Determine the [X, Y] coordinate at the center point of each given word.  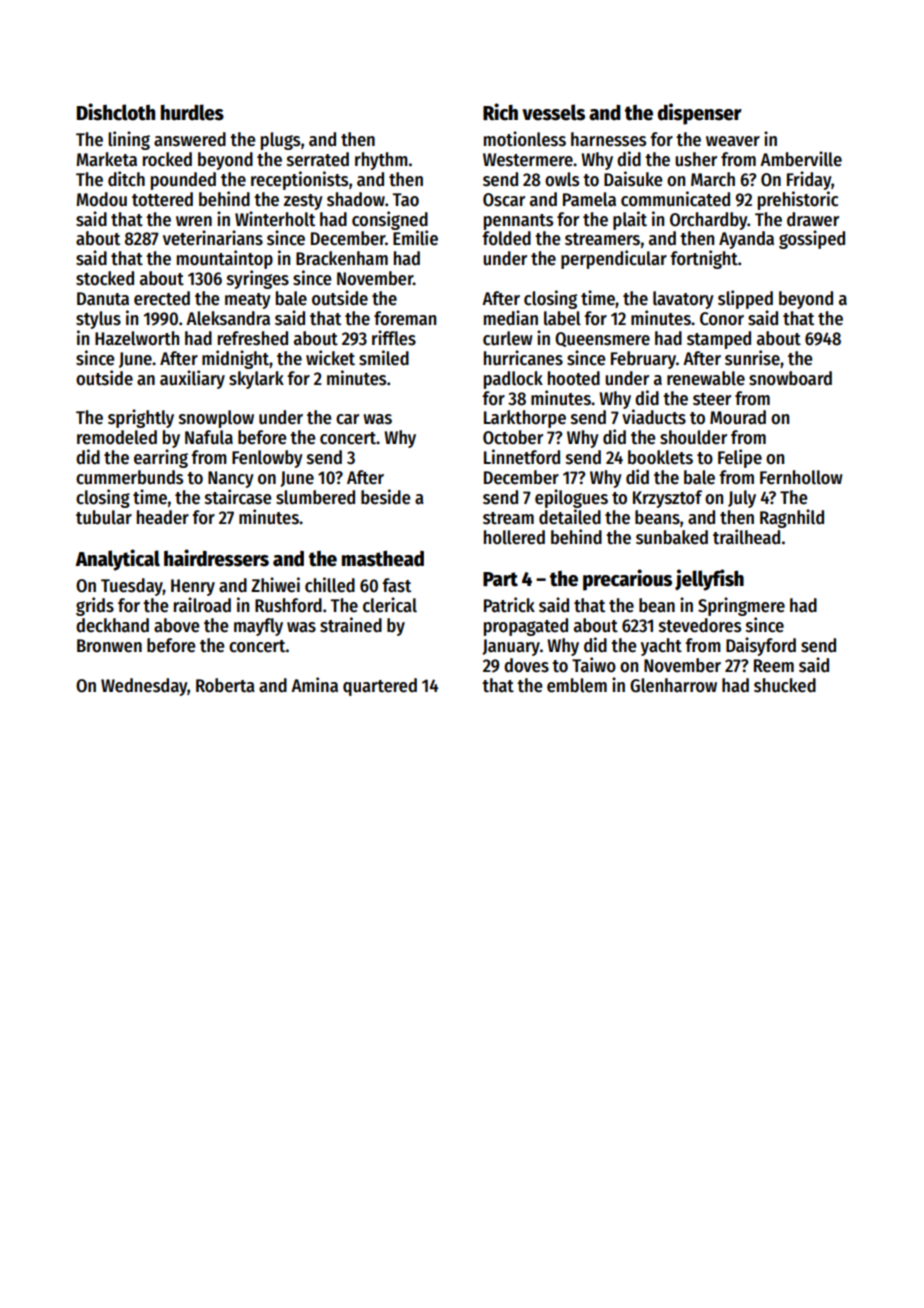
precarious [627, 580]
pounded [183, 181]
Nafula [209, 437]
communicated [675, 199]
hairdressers [216, 558]
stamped [719, 340]
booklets [660, 457]
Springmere [741, 606]
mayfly [258, 627]
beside [386, 497]
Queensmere [602, 339]
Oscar [504, 200]
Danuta [103, 299]
